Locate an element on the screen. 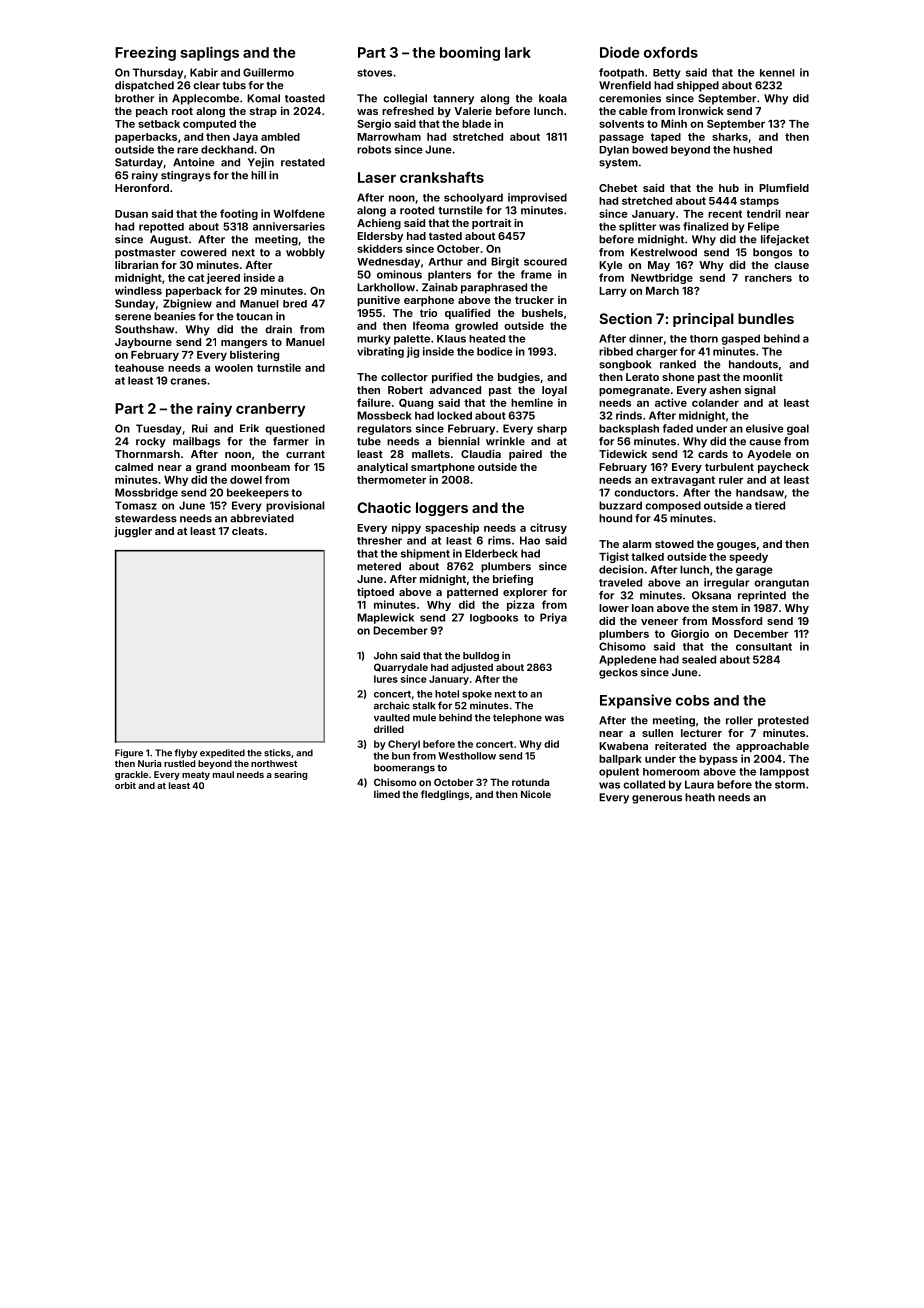  Quang is located at coordinates (416, 404).
